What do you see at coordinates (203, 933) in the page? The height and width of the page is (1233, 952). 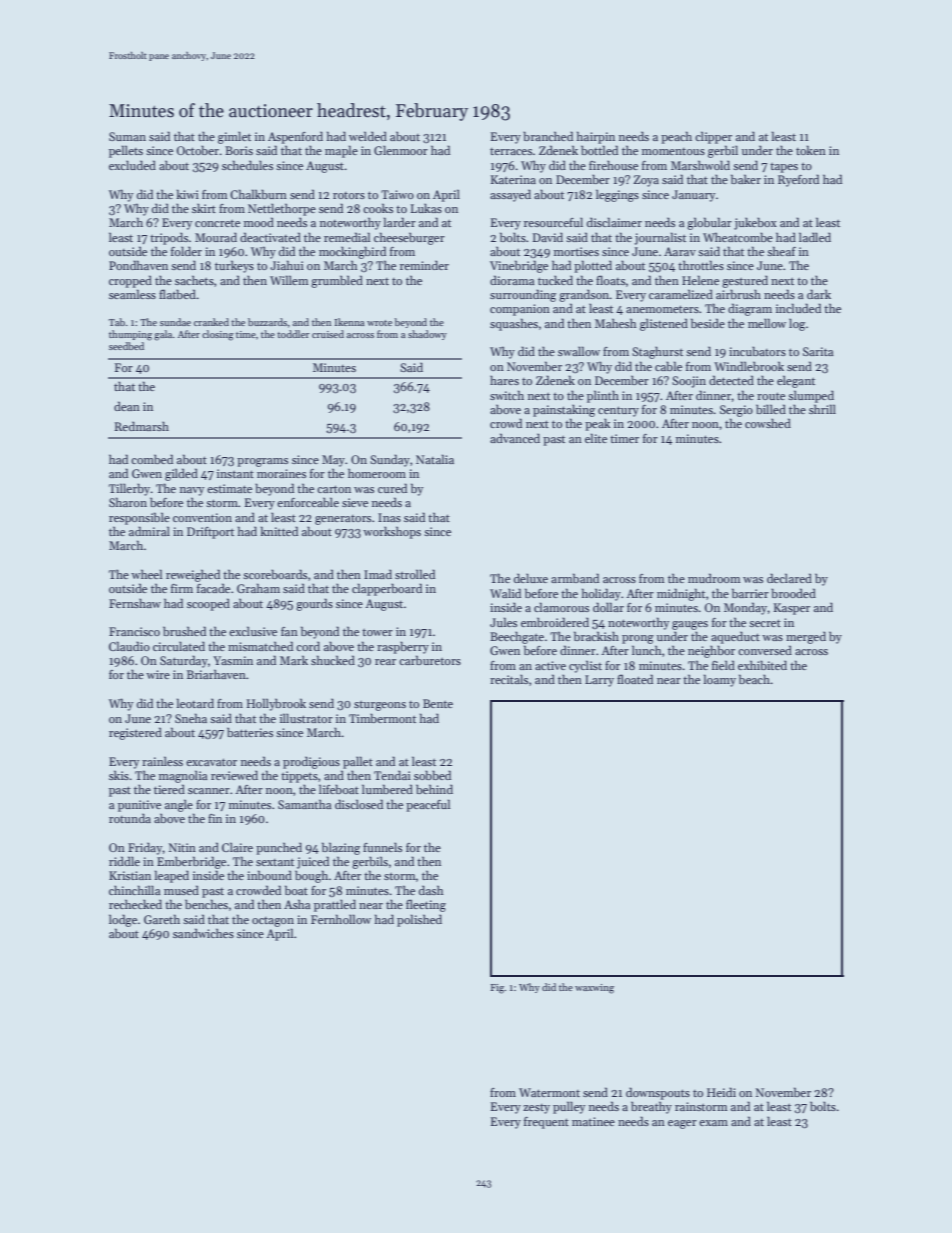 I see `sandwiches` at bounding box center [203, 933].
